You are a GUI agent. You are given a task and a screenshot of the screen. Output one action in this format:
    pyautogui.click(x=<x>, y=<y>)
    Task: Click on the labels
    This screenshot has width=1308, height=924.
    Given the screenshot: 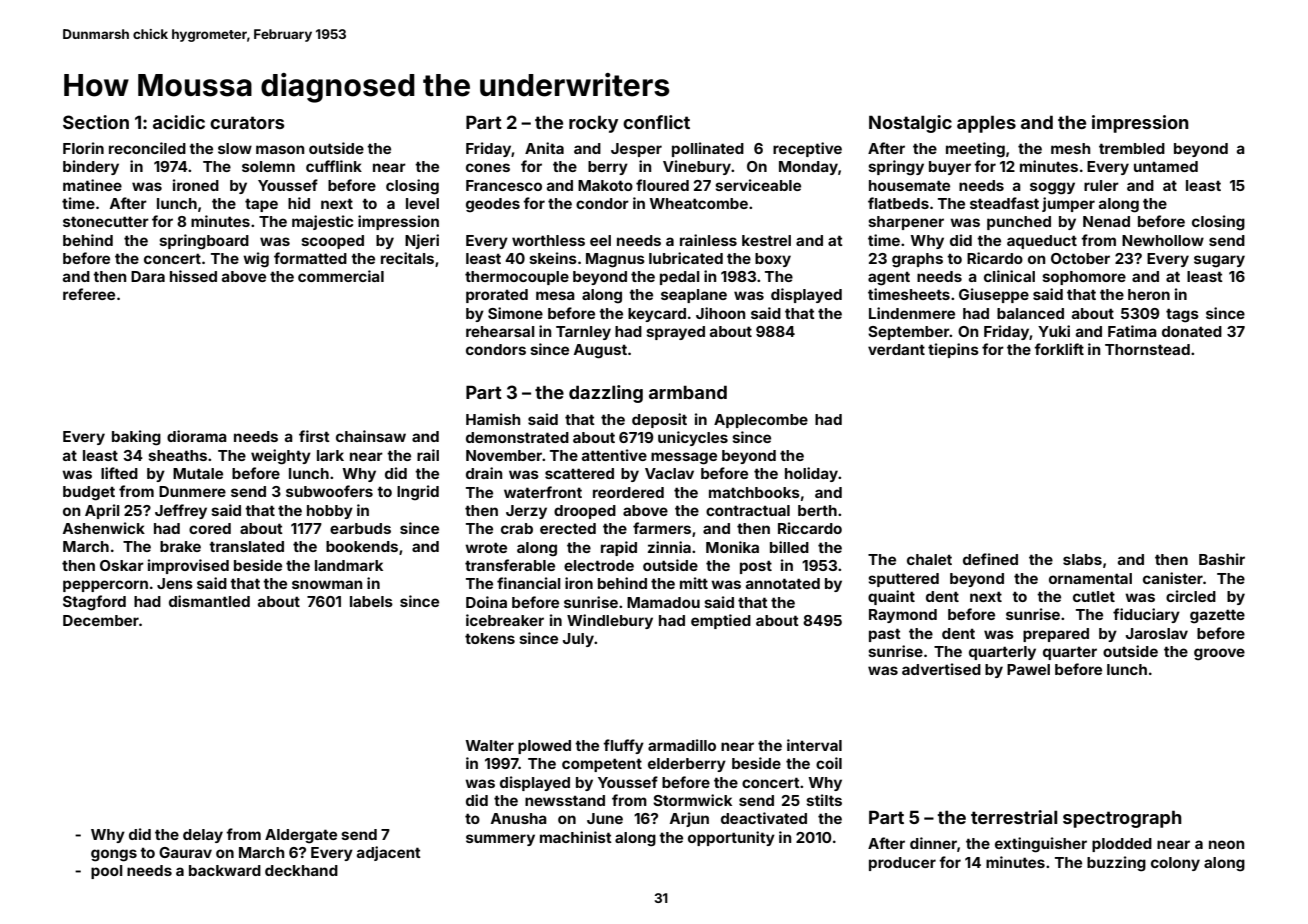 What is the action you would take?
    pyautogui.click(x=371, y=601)
